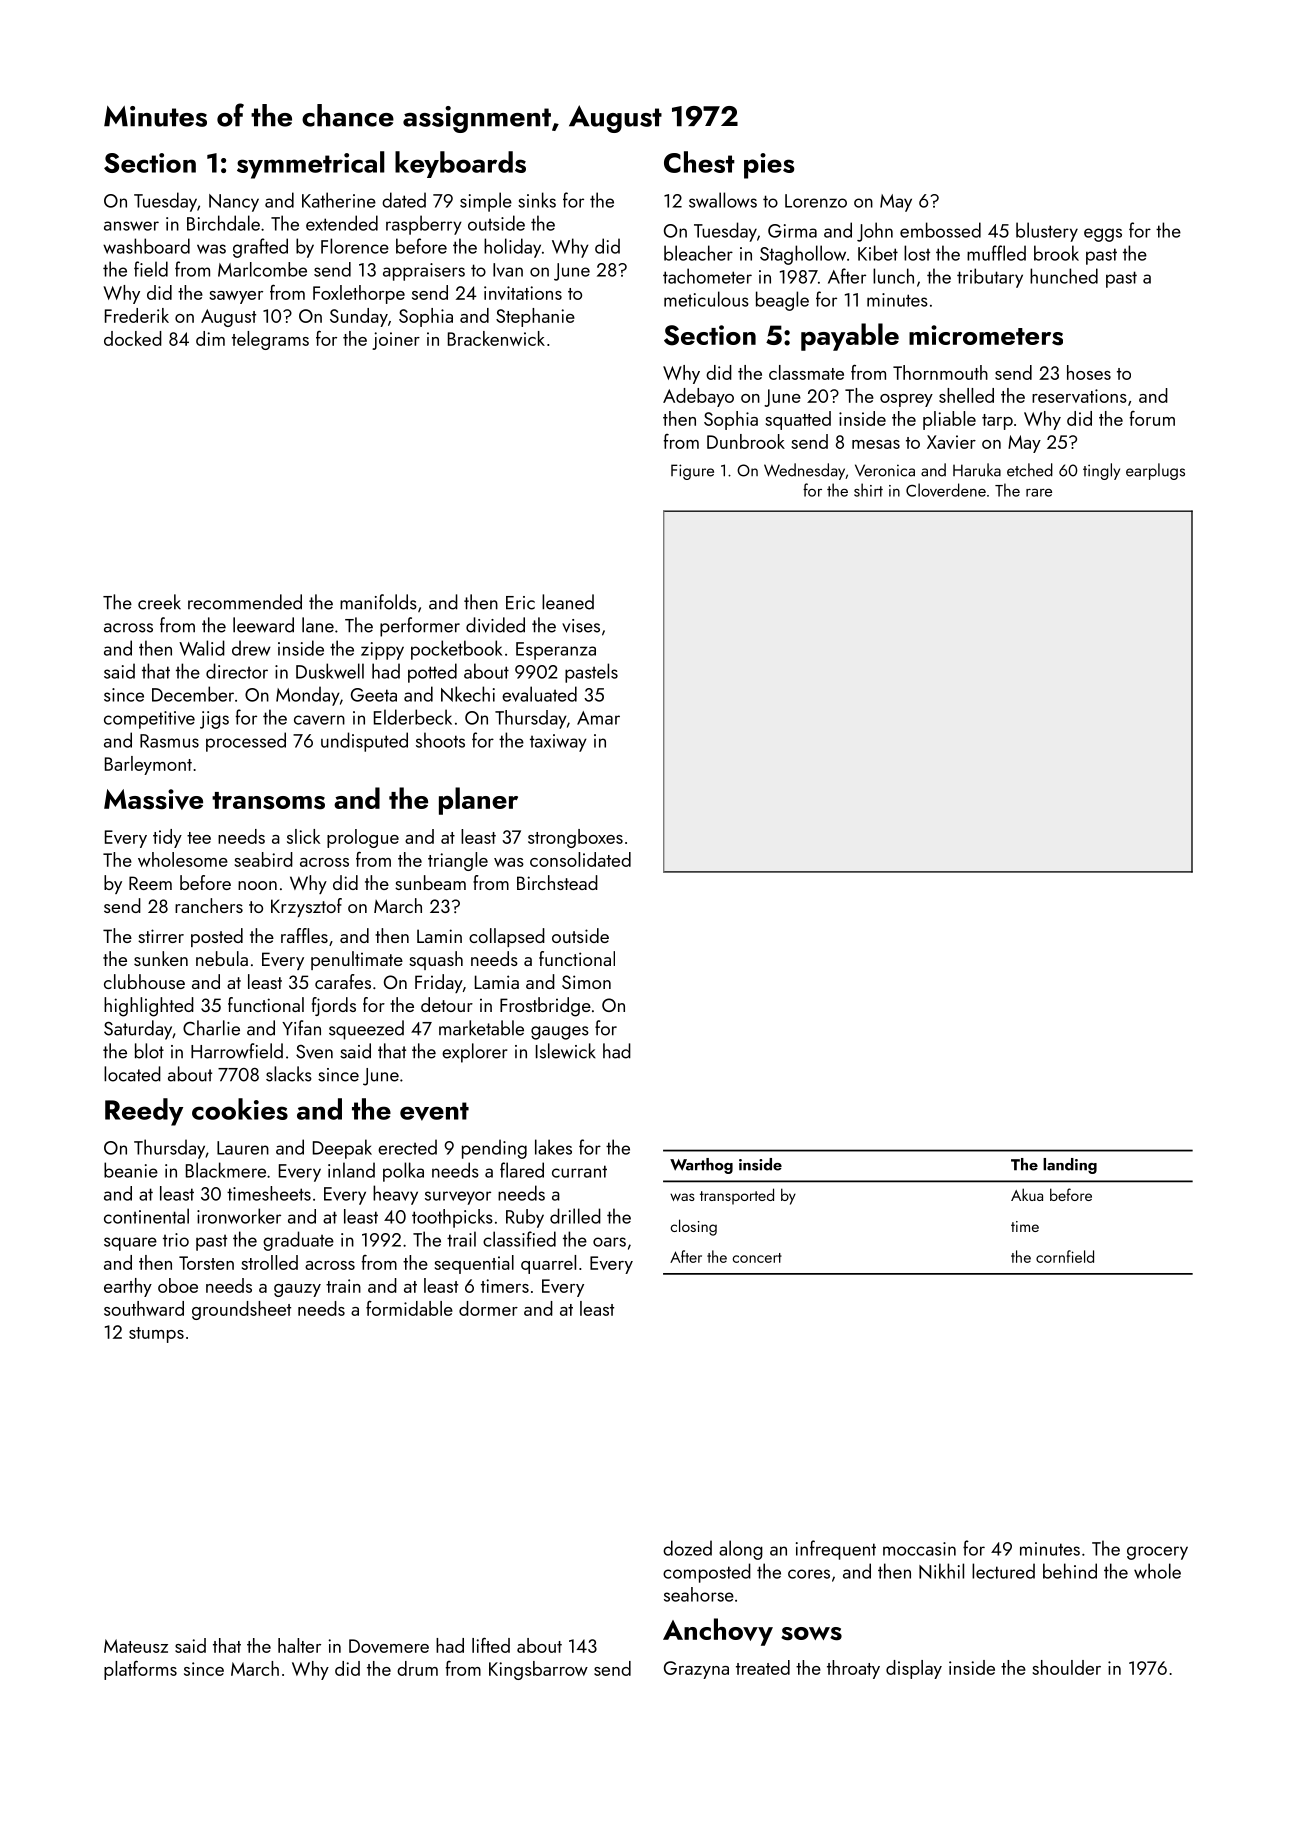  What do you see at coordinates (1047, 232) in the document?
I see `blustery` at bounding box center [1047, 232].
